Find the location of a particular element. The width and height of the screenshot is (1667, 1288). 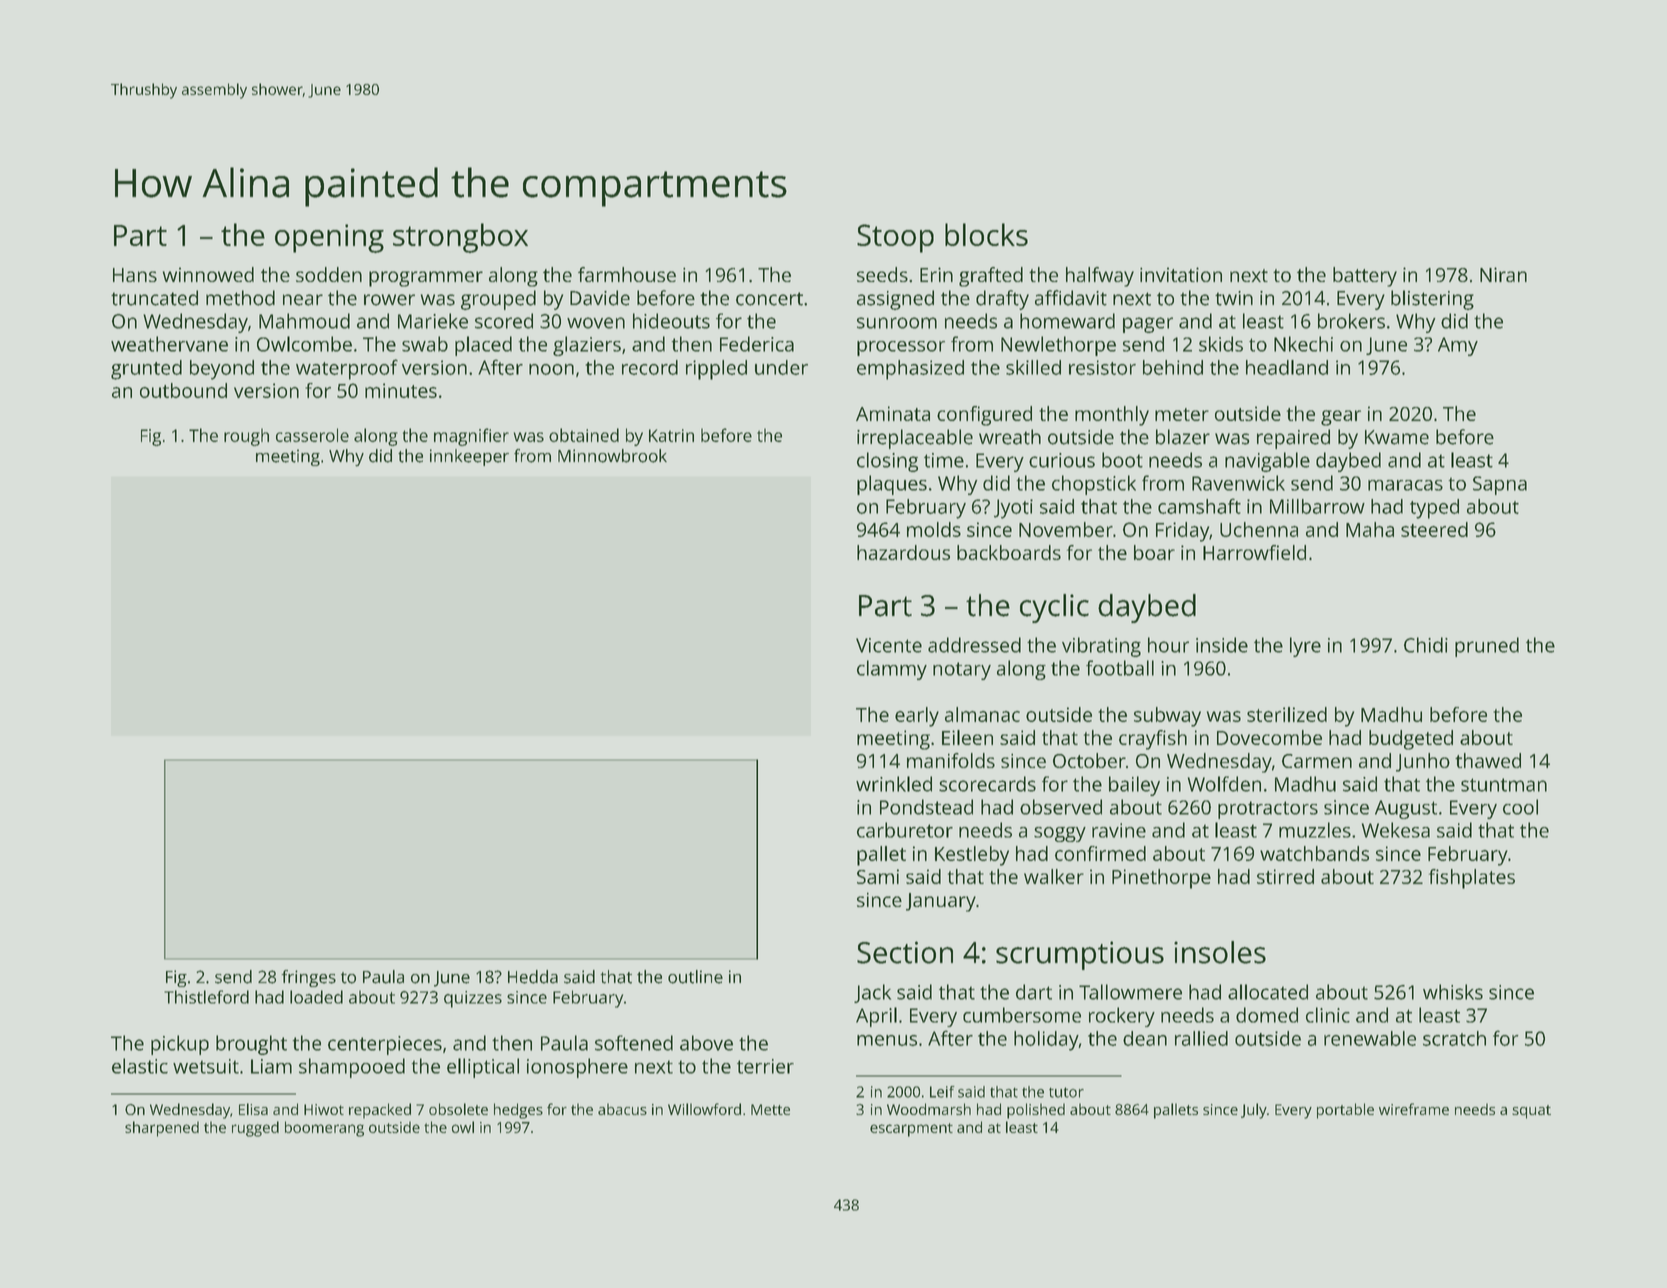

loaded is located at coordinates (316, 997).
